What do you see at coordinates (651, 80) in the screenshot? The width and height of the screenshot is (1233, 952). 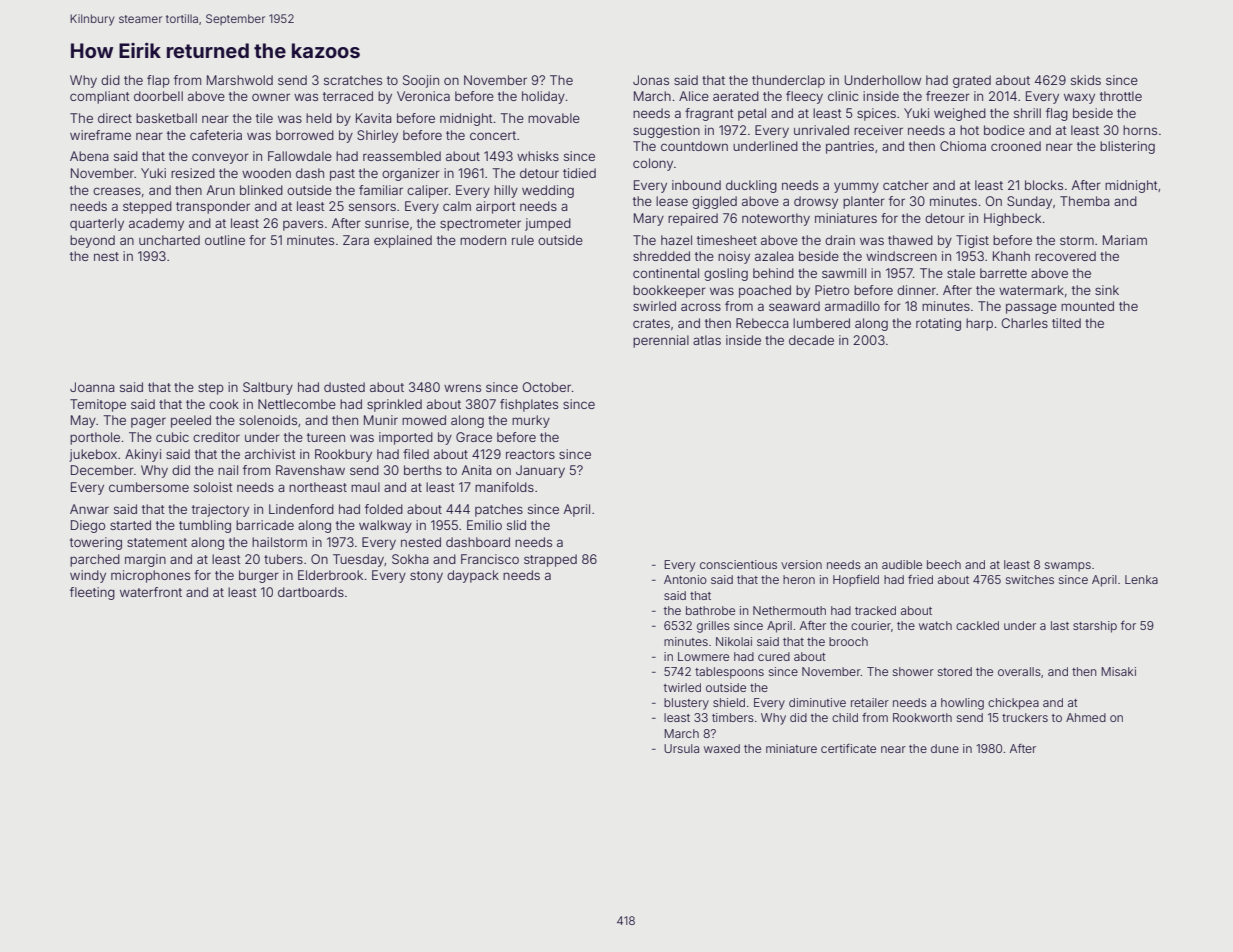 I see `Jonas` at bounding box center [651, 80].
